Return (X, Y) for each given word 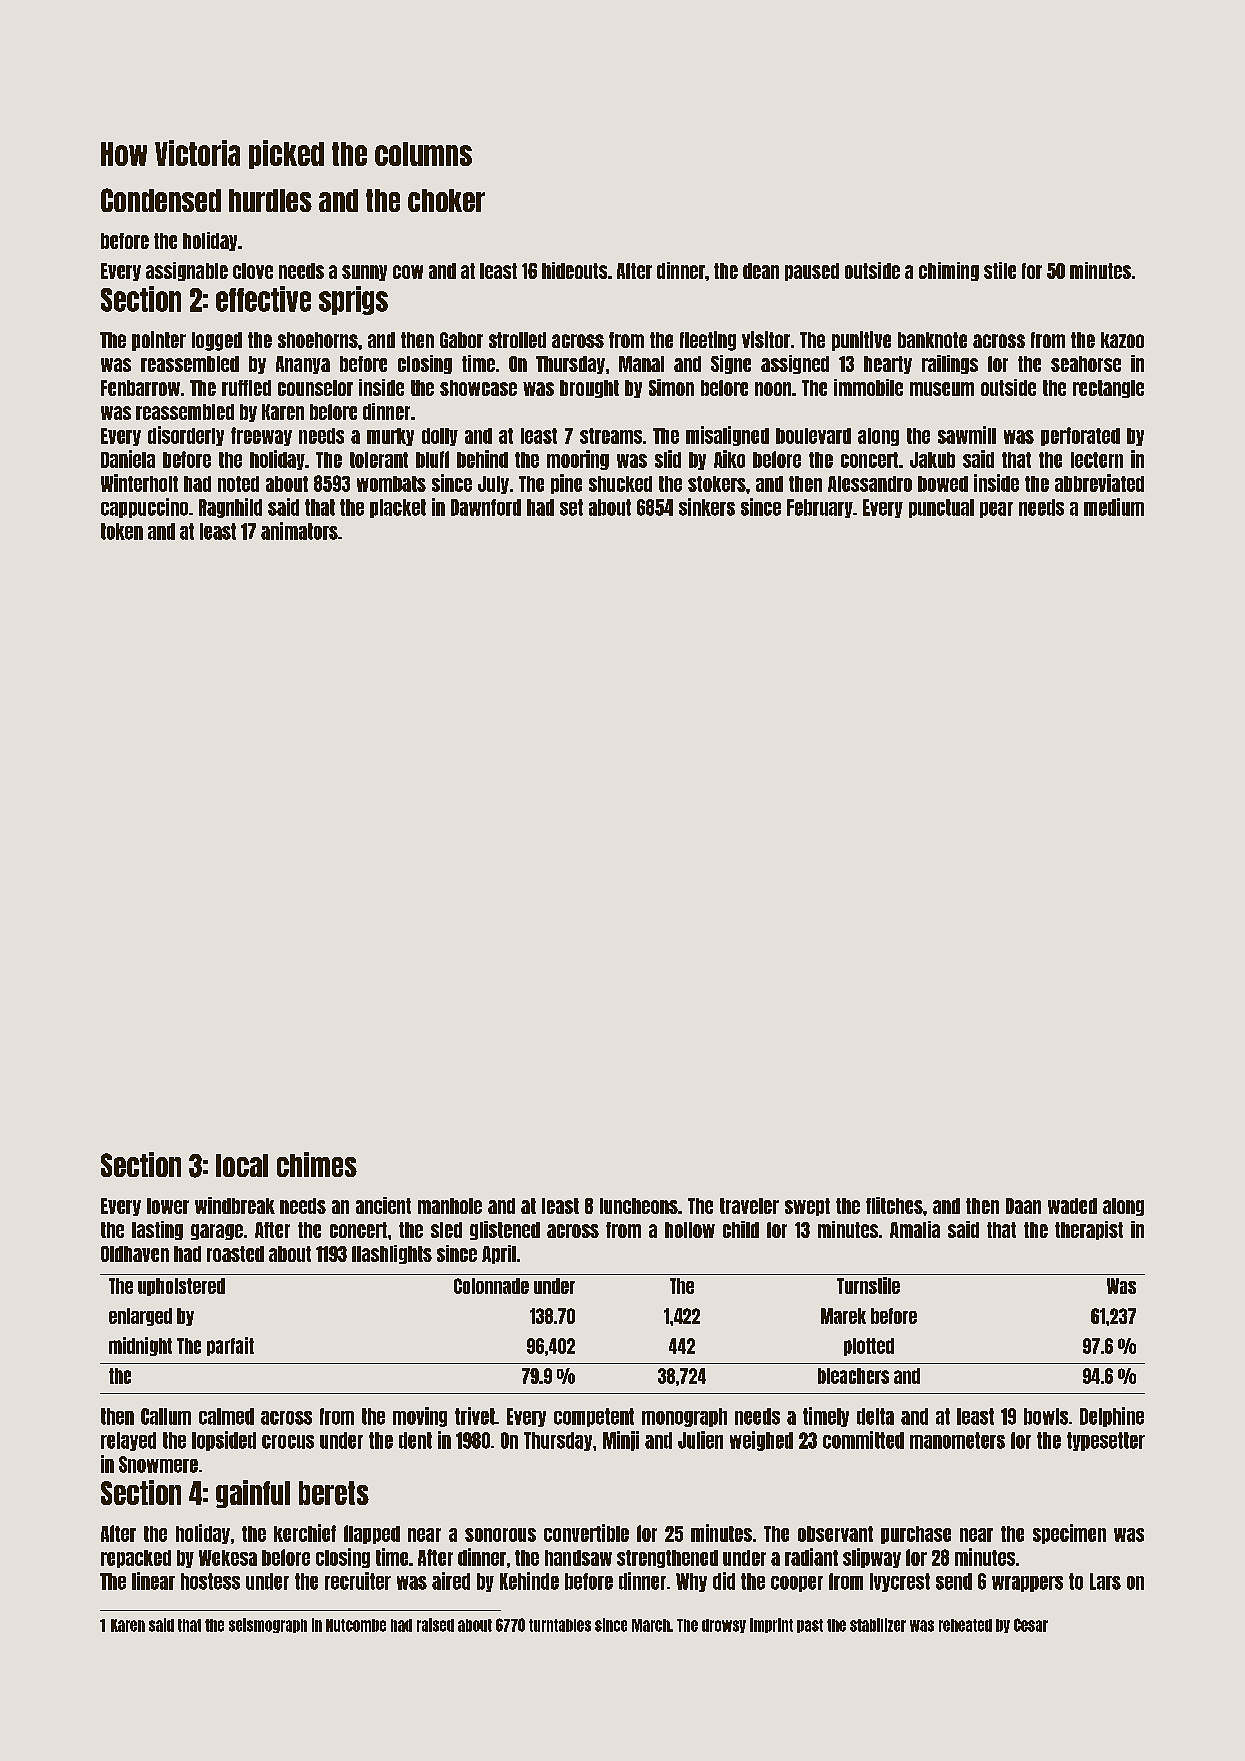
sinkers (707, 507)
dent (415, 1440)
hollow (690, 1230)
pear (996, 510)
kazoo (1122, 340)
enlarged (140, 1317)
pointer (159, 341)
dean (761, 271)
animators (299, 531)
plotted (869, 1347)
